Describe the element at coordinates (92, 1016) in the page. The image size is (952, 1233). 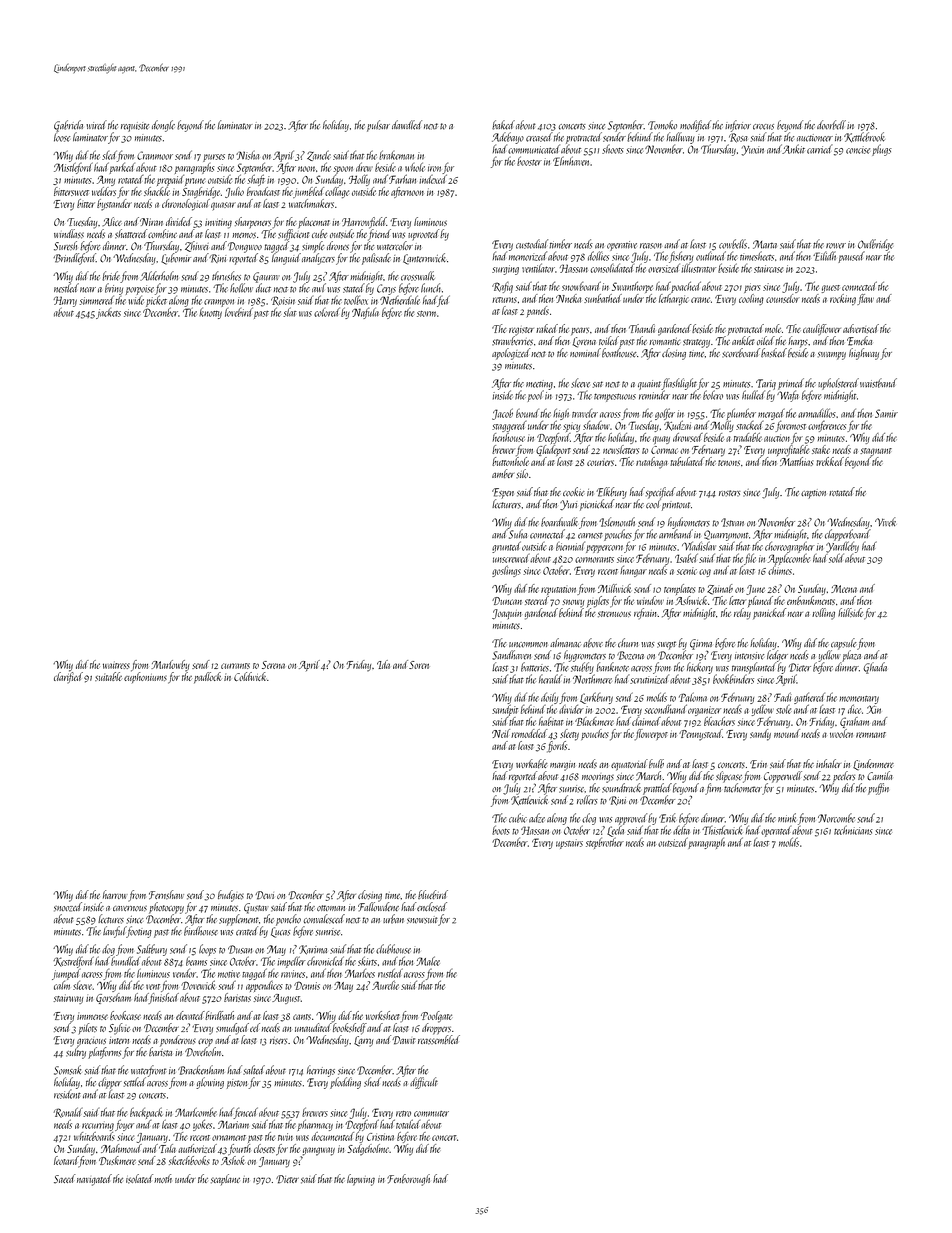
I see `immense` at that location.
